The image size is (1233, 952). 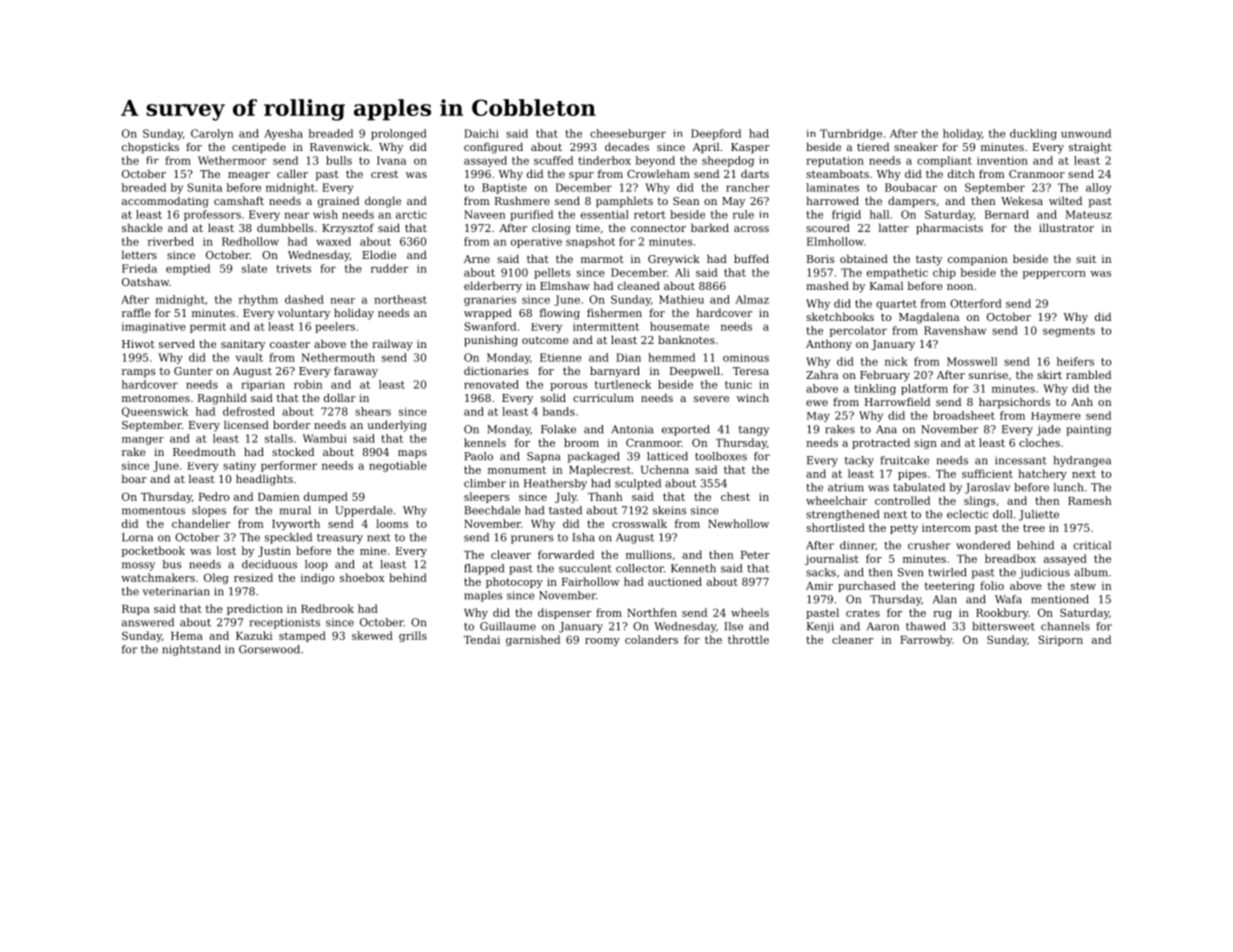 I want to click on invention, so click(x=1002, y=160).
